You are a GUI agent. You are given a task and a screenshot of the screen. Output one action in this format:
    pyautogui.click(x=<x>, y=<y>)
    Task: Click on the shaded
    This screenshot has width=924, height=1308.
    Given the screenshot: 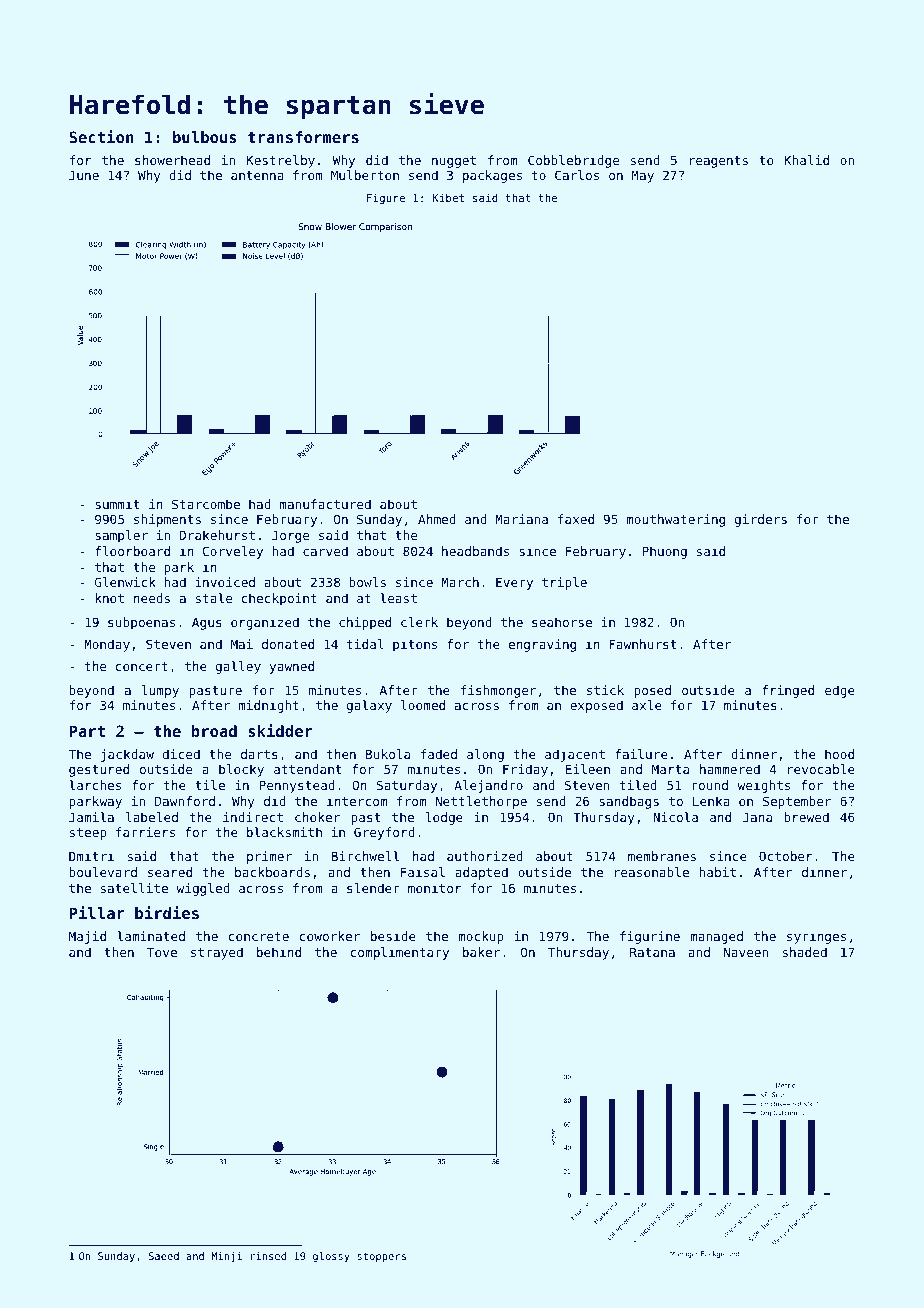 What is the action you would take?
    pyautogui.click(x=805, y=952)
